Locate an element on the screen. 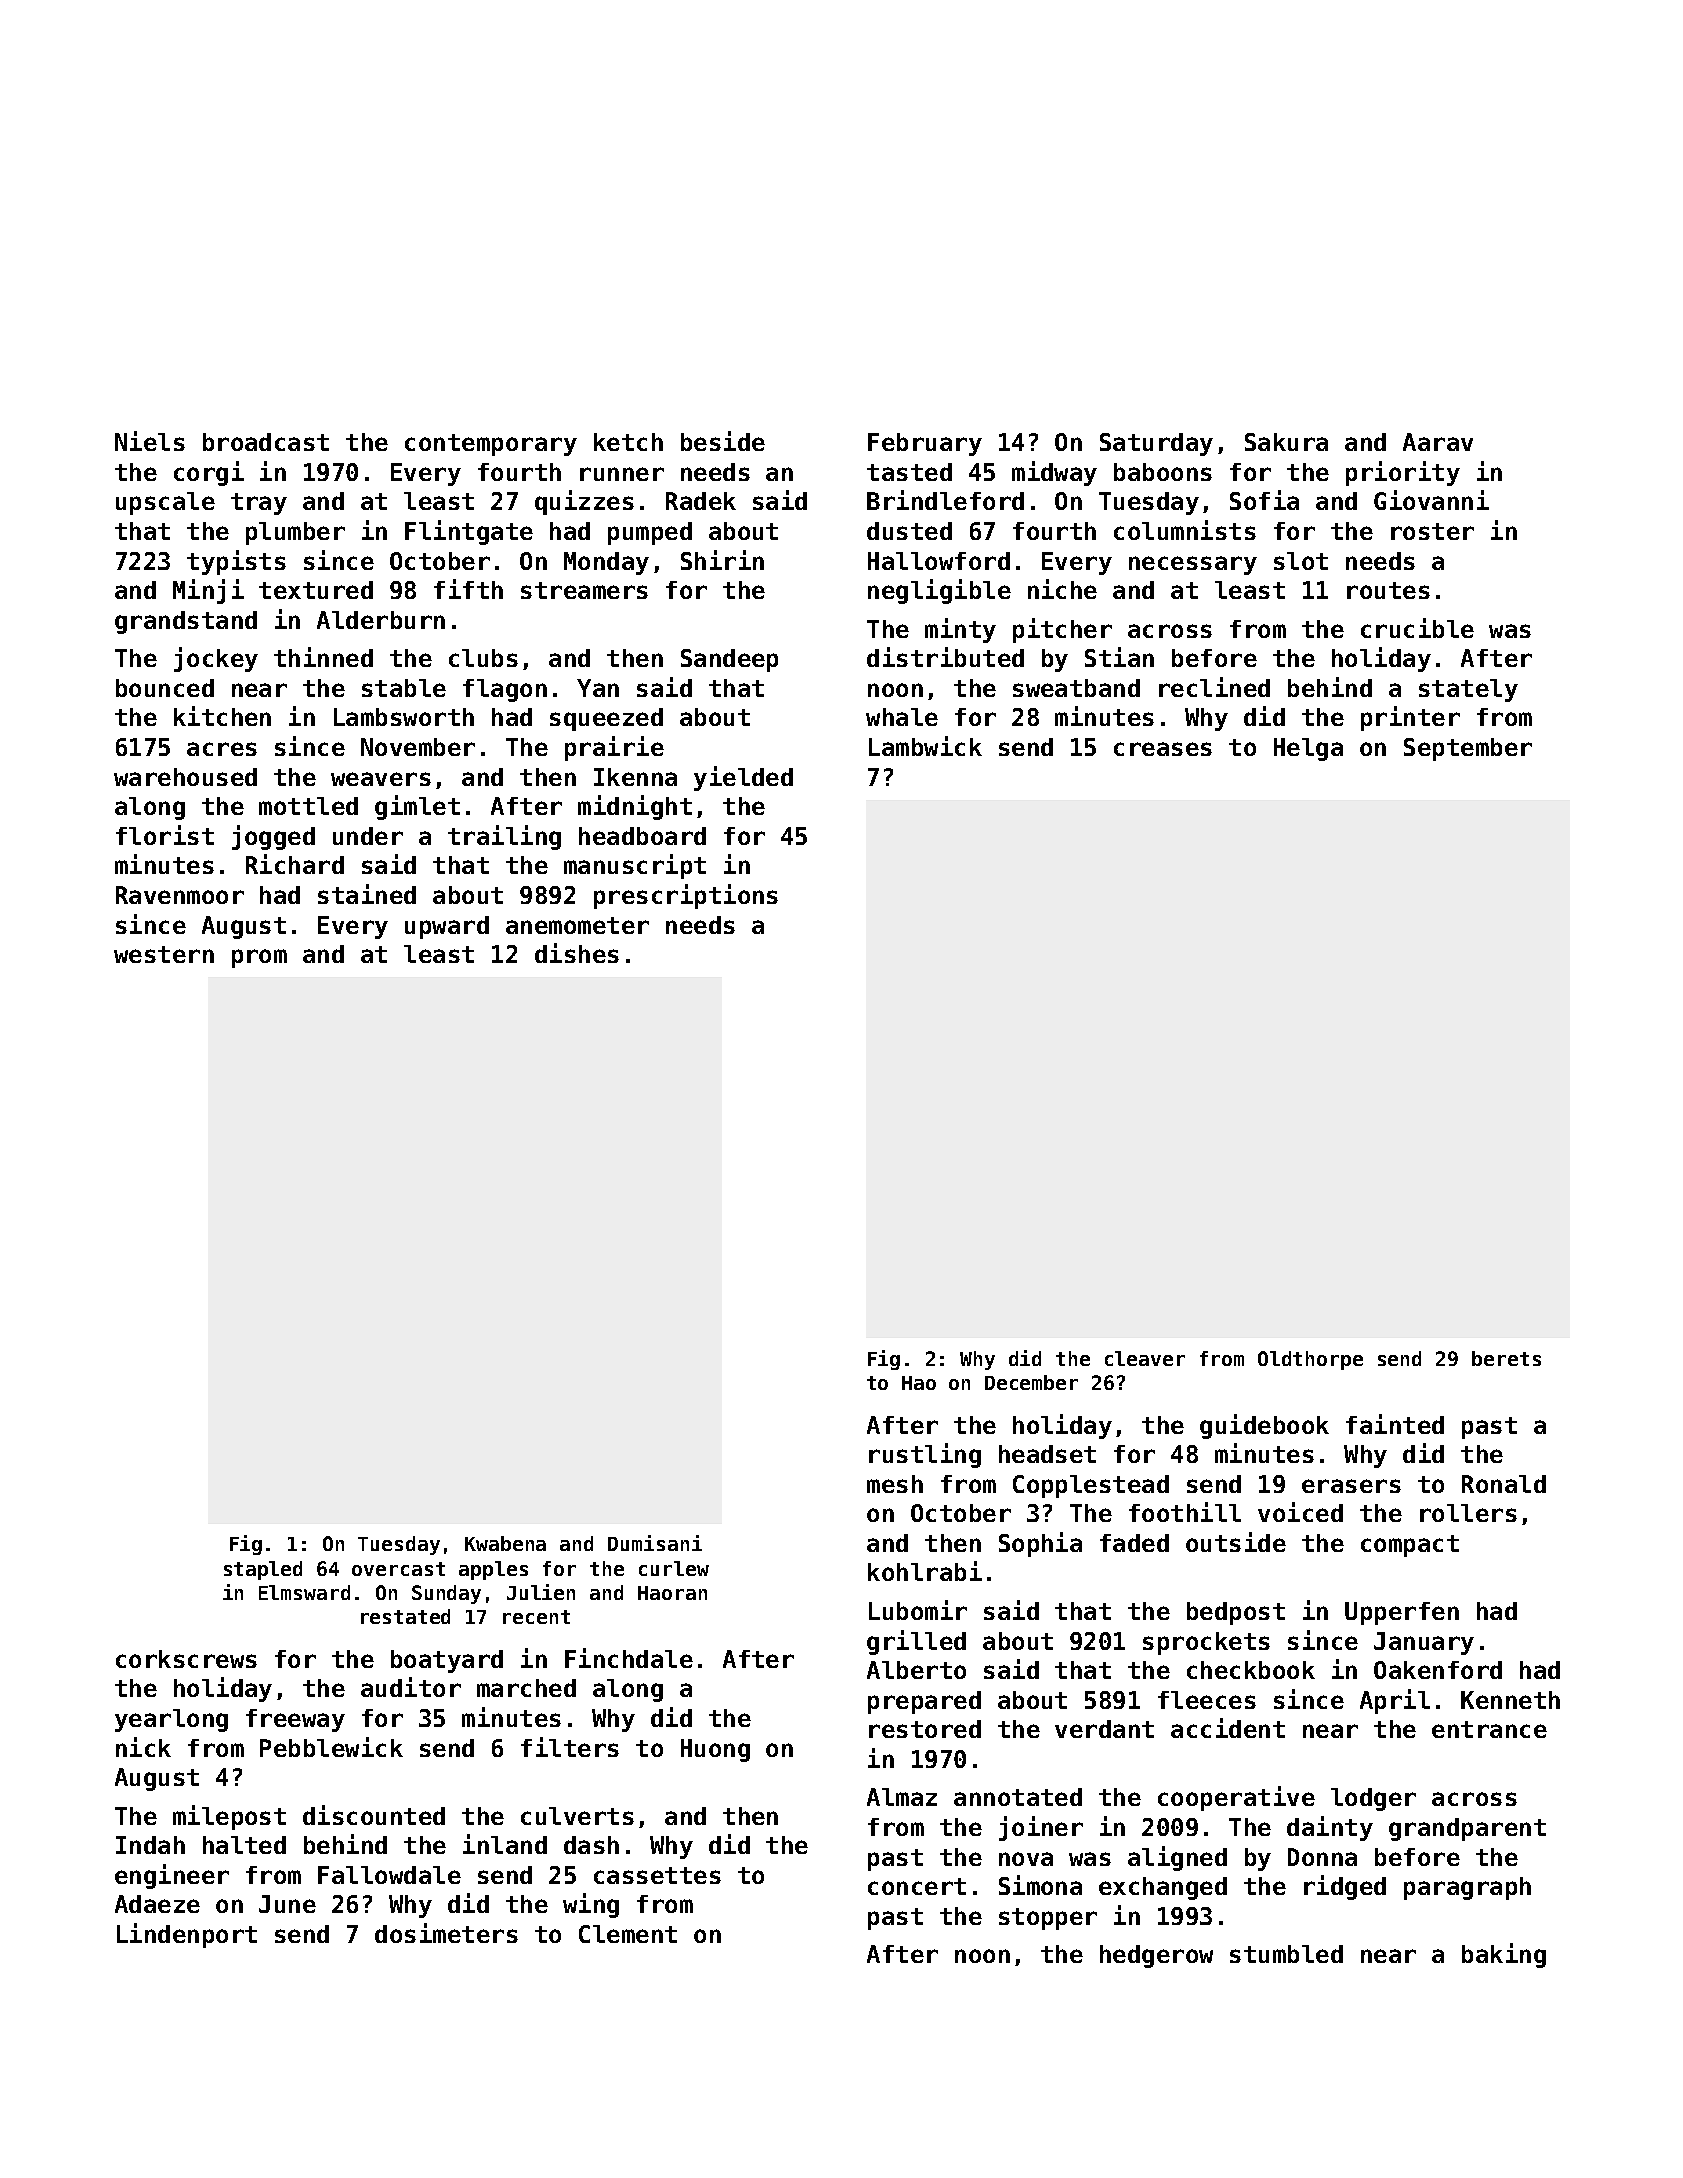 Image resolution: width=1683 pixels, height=2178 pixels. September is located at coordinates (1468, 749).
